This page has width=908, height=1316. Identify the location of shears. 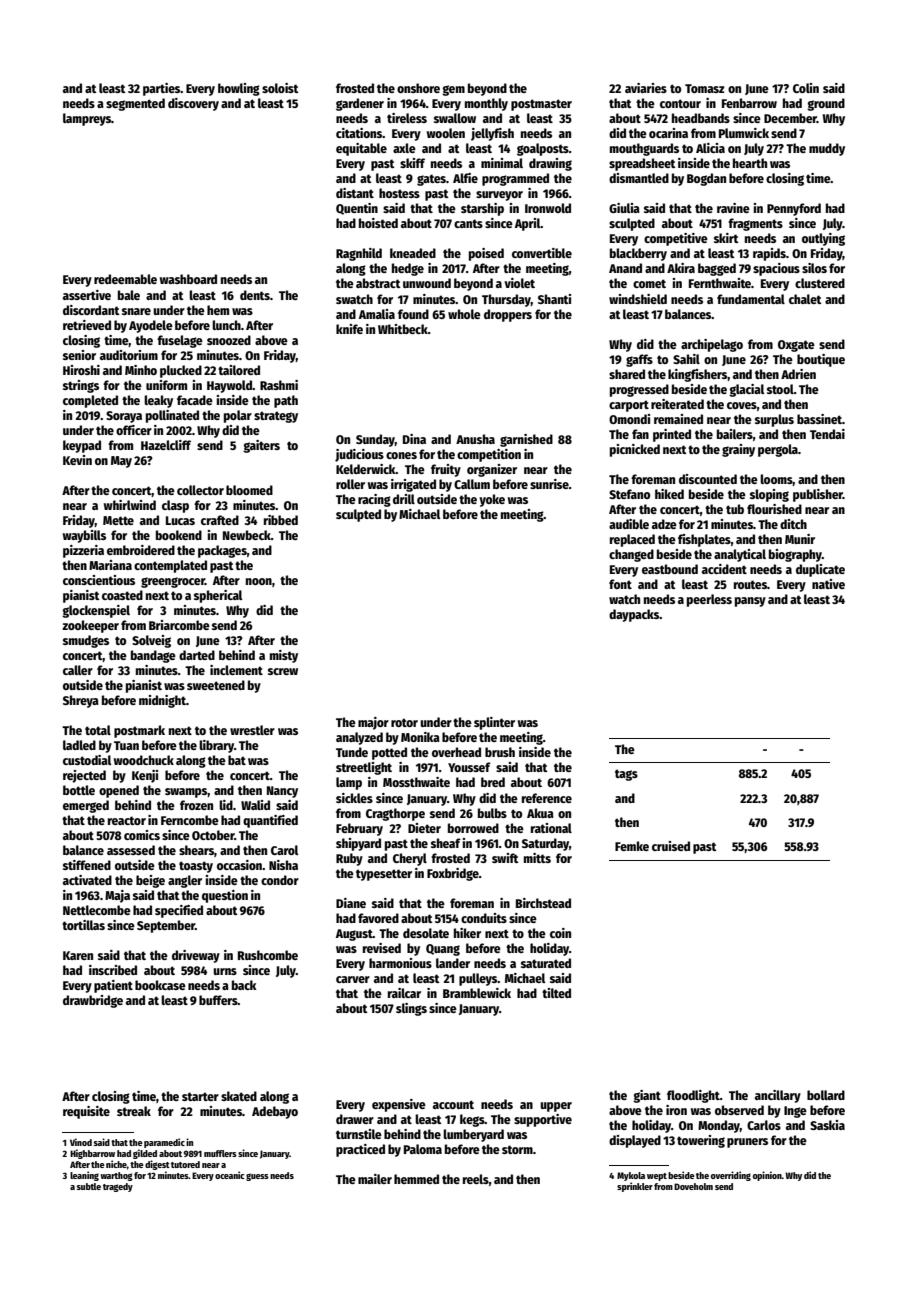
(196, 850).
